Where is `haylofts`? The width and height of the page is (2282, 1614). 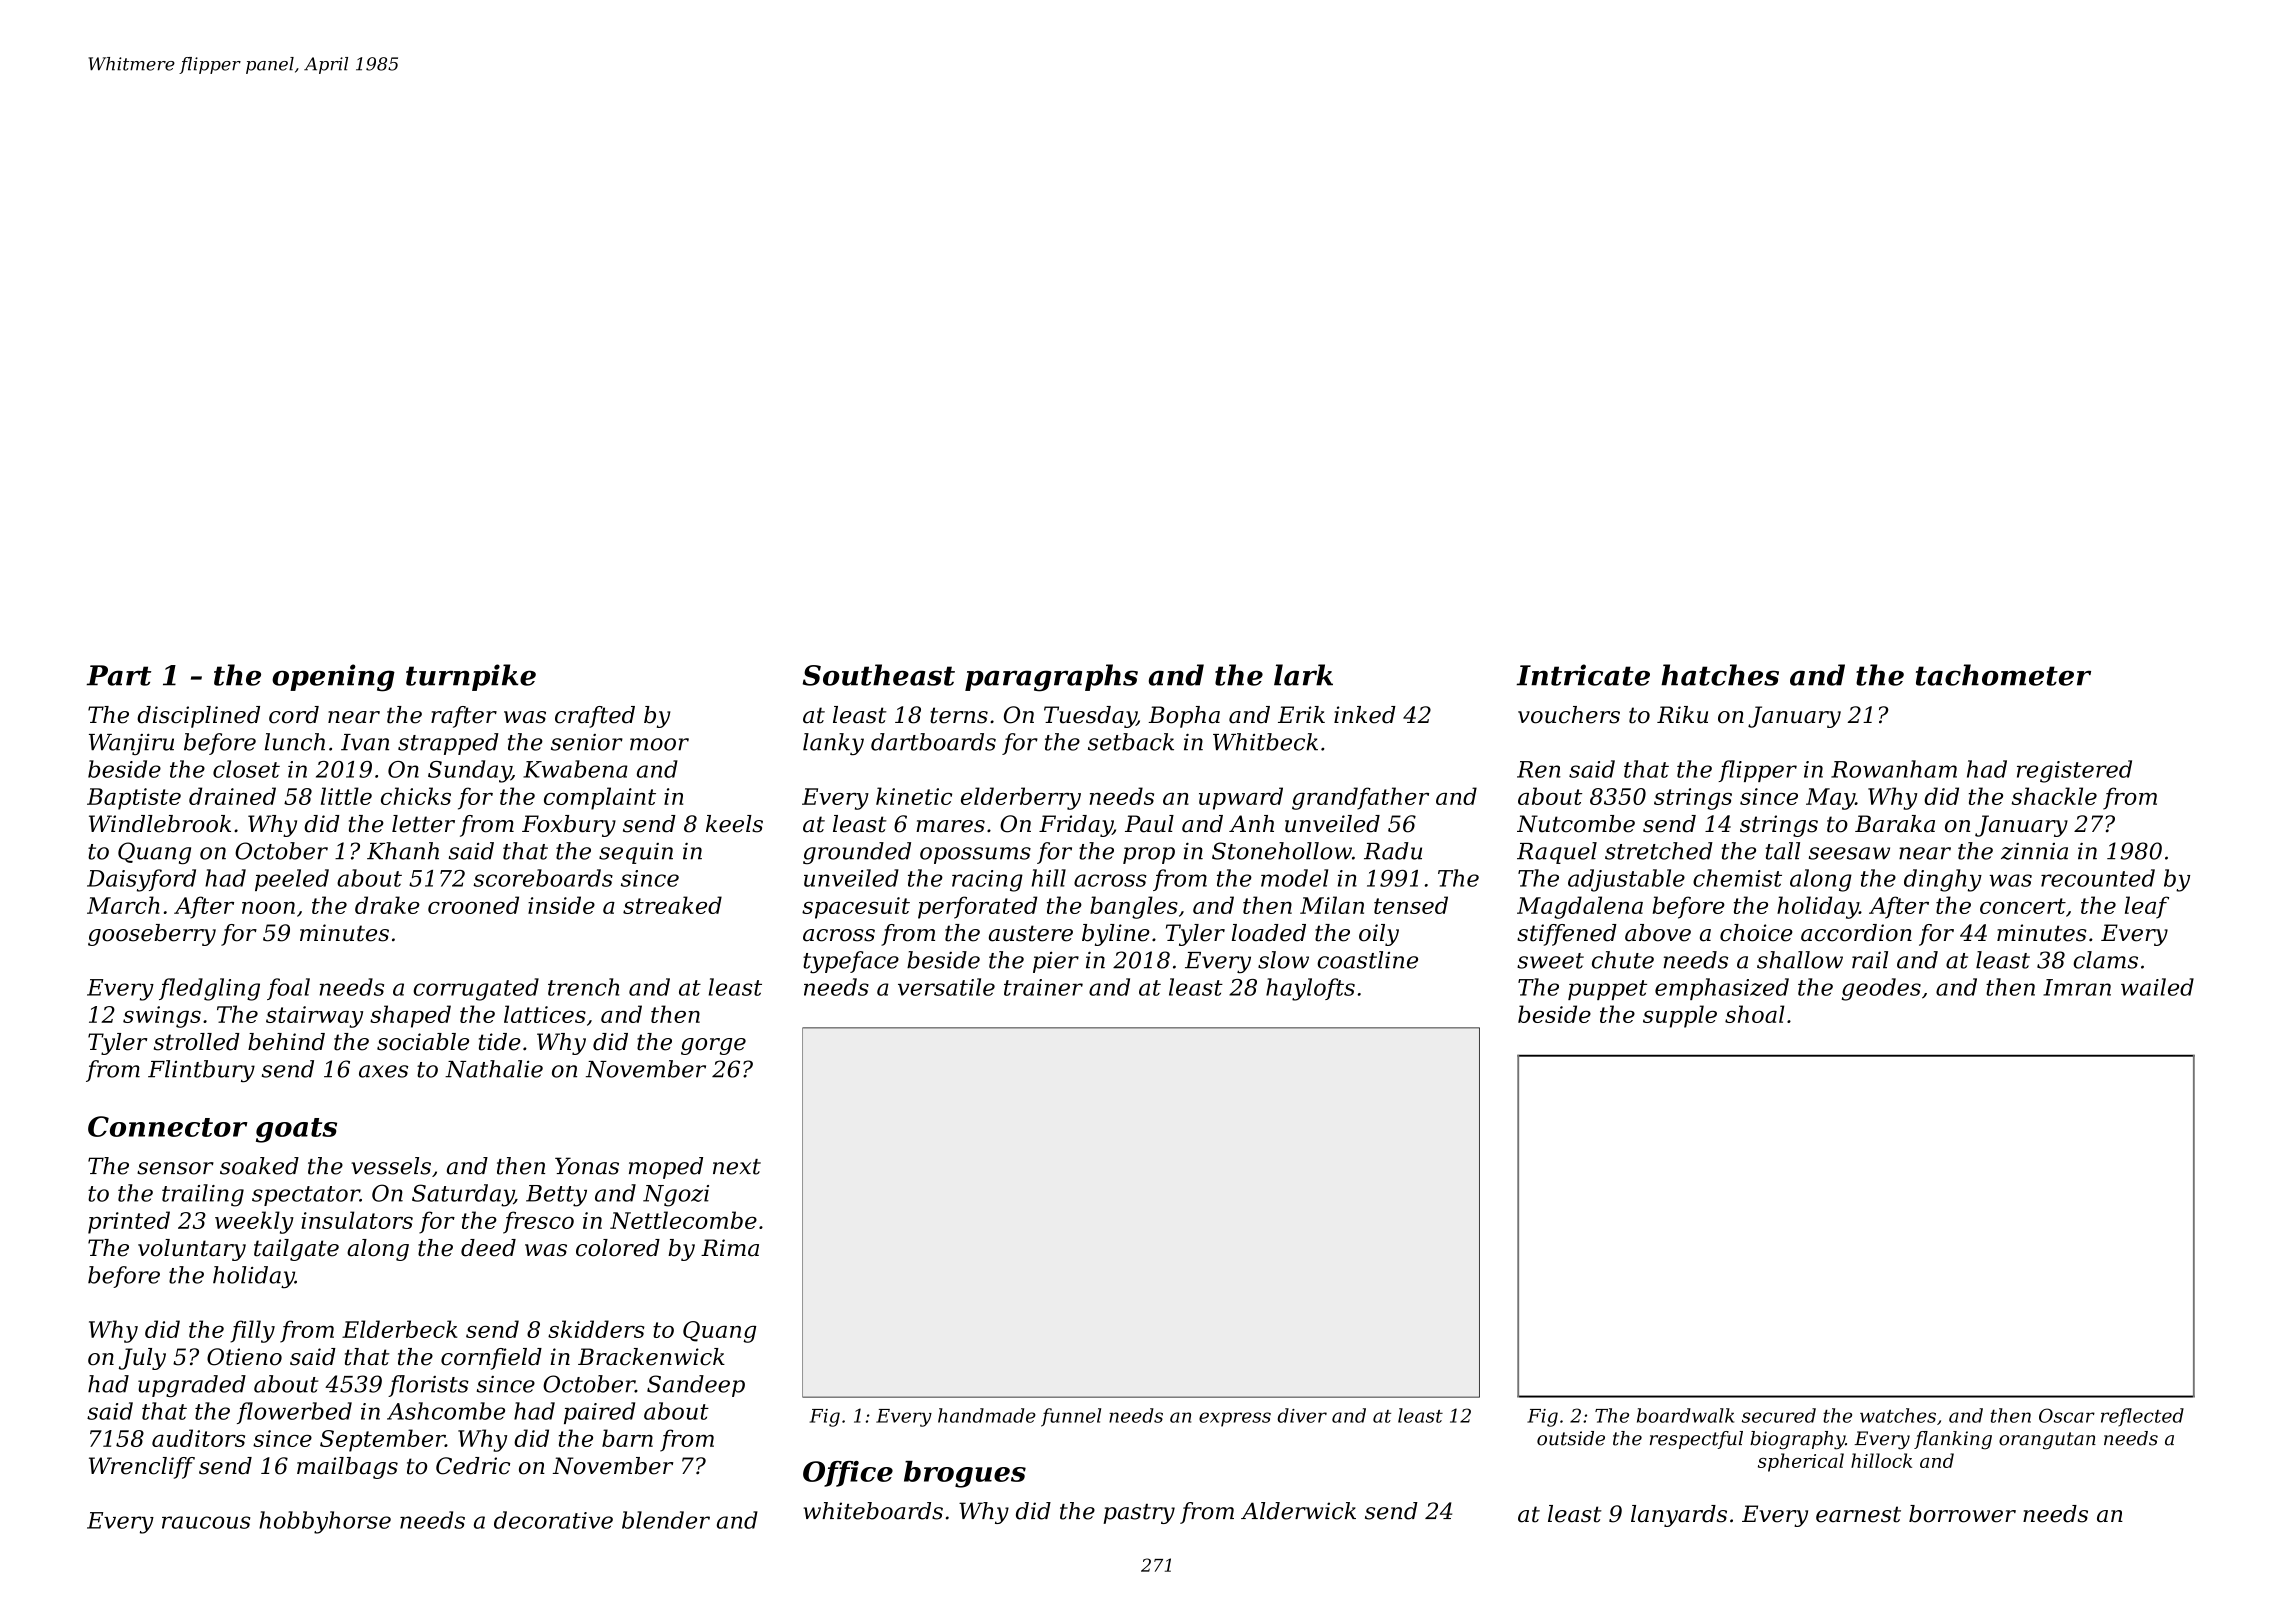 haylofts is located at coordinates (1310, 989).
